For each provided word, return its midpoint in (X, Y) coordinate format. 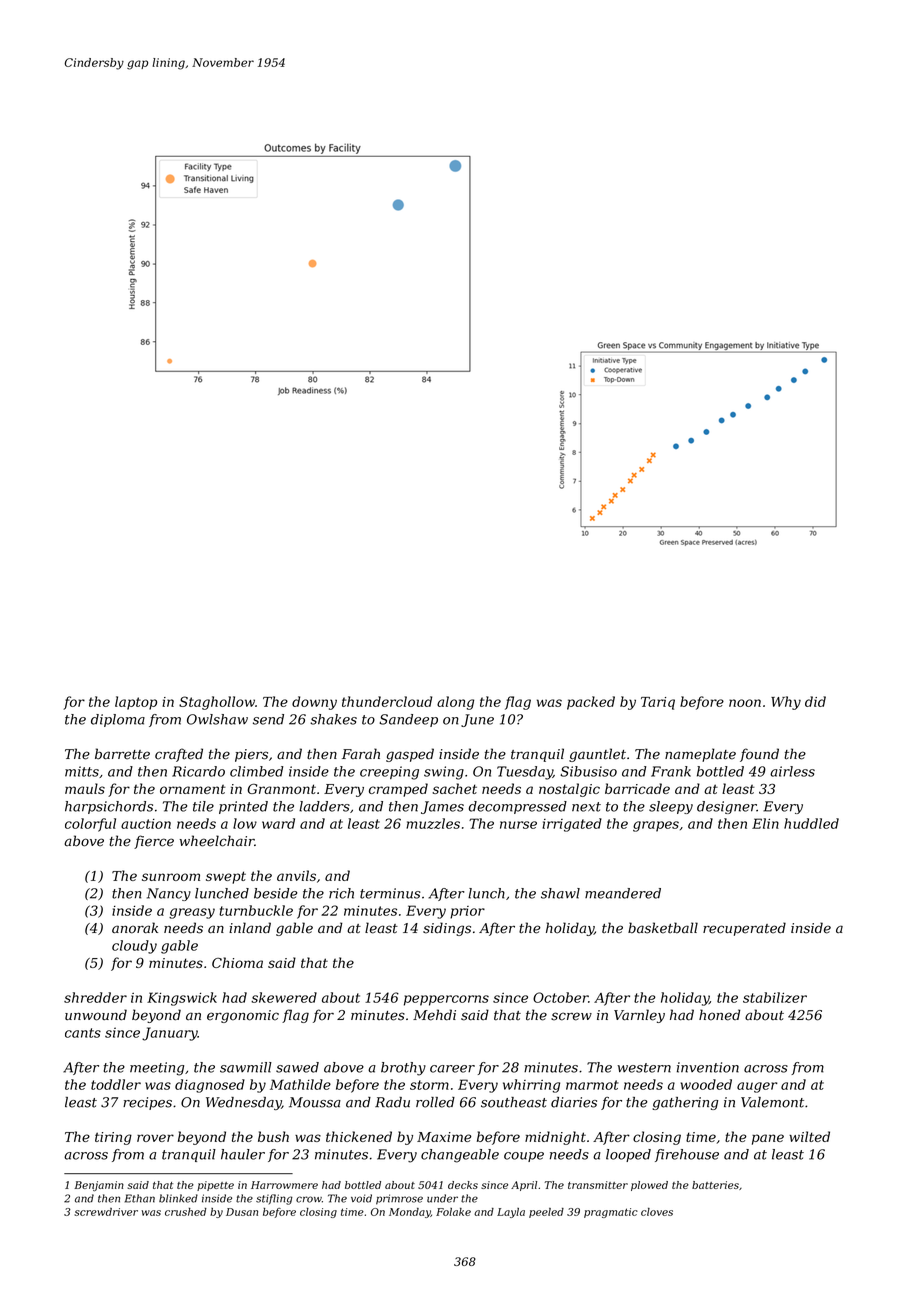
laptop (136, 703)
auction (146, 824)
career (452, 1069)
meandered (623, 893)
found (759, 755)
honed (719, 1015)
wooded (706, 1084)
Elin (765, 823)
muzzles (433, 823)
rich (341, 893)
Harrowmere (284, 1185)
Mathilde (300, 1084)
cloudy (134, 947)
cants (83, 1033)
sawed (297, 1067)
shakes (333, 719)
